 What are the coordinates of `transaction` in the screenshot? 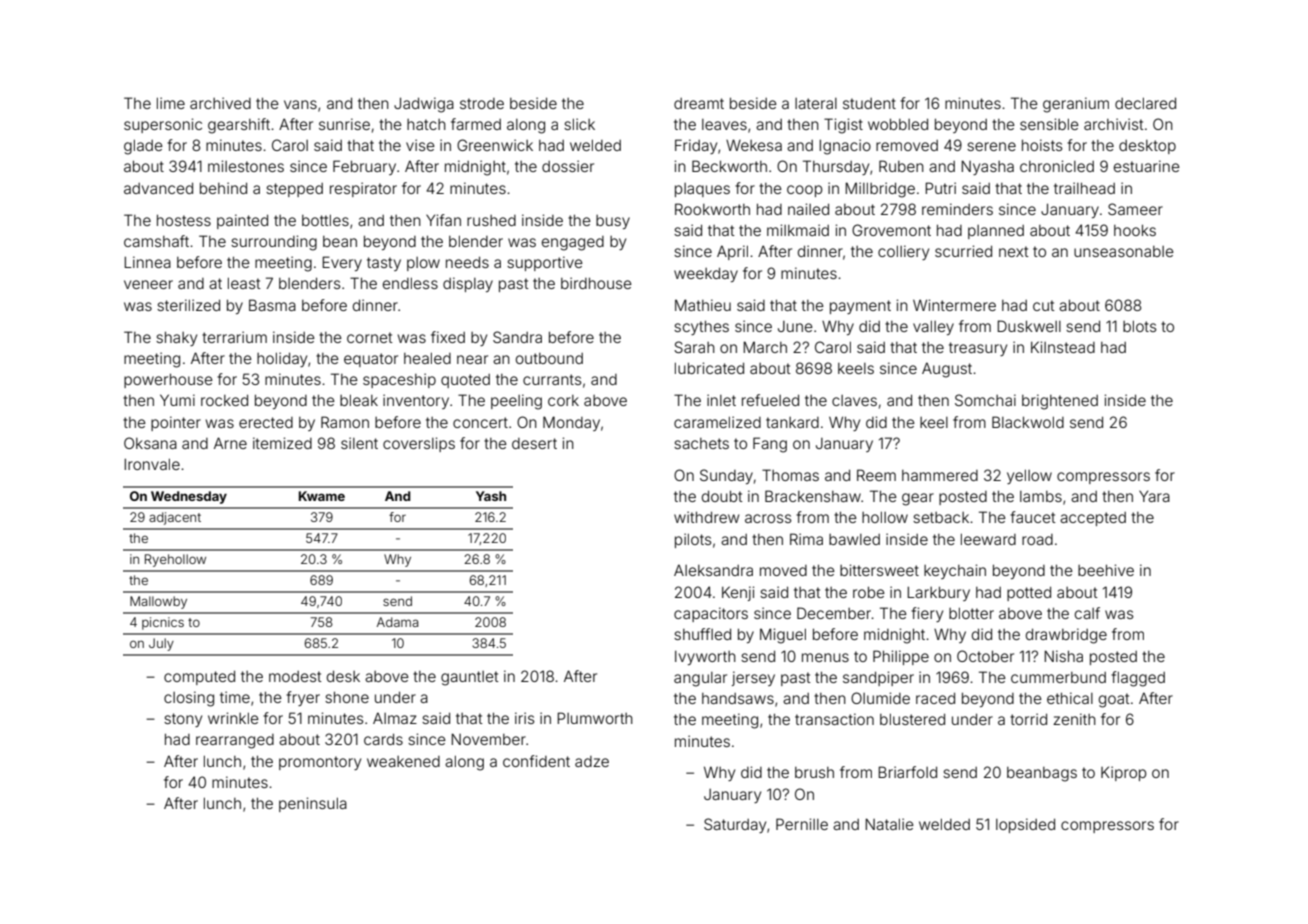 It's located at (834, 719).
